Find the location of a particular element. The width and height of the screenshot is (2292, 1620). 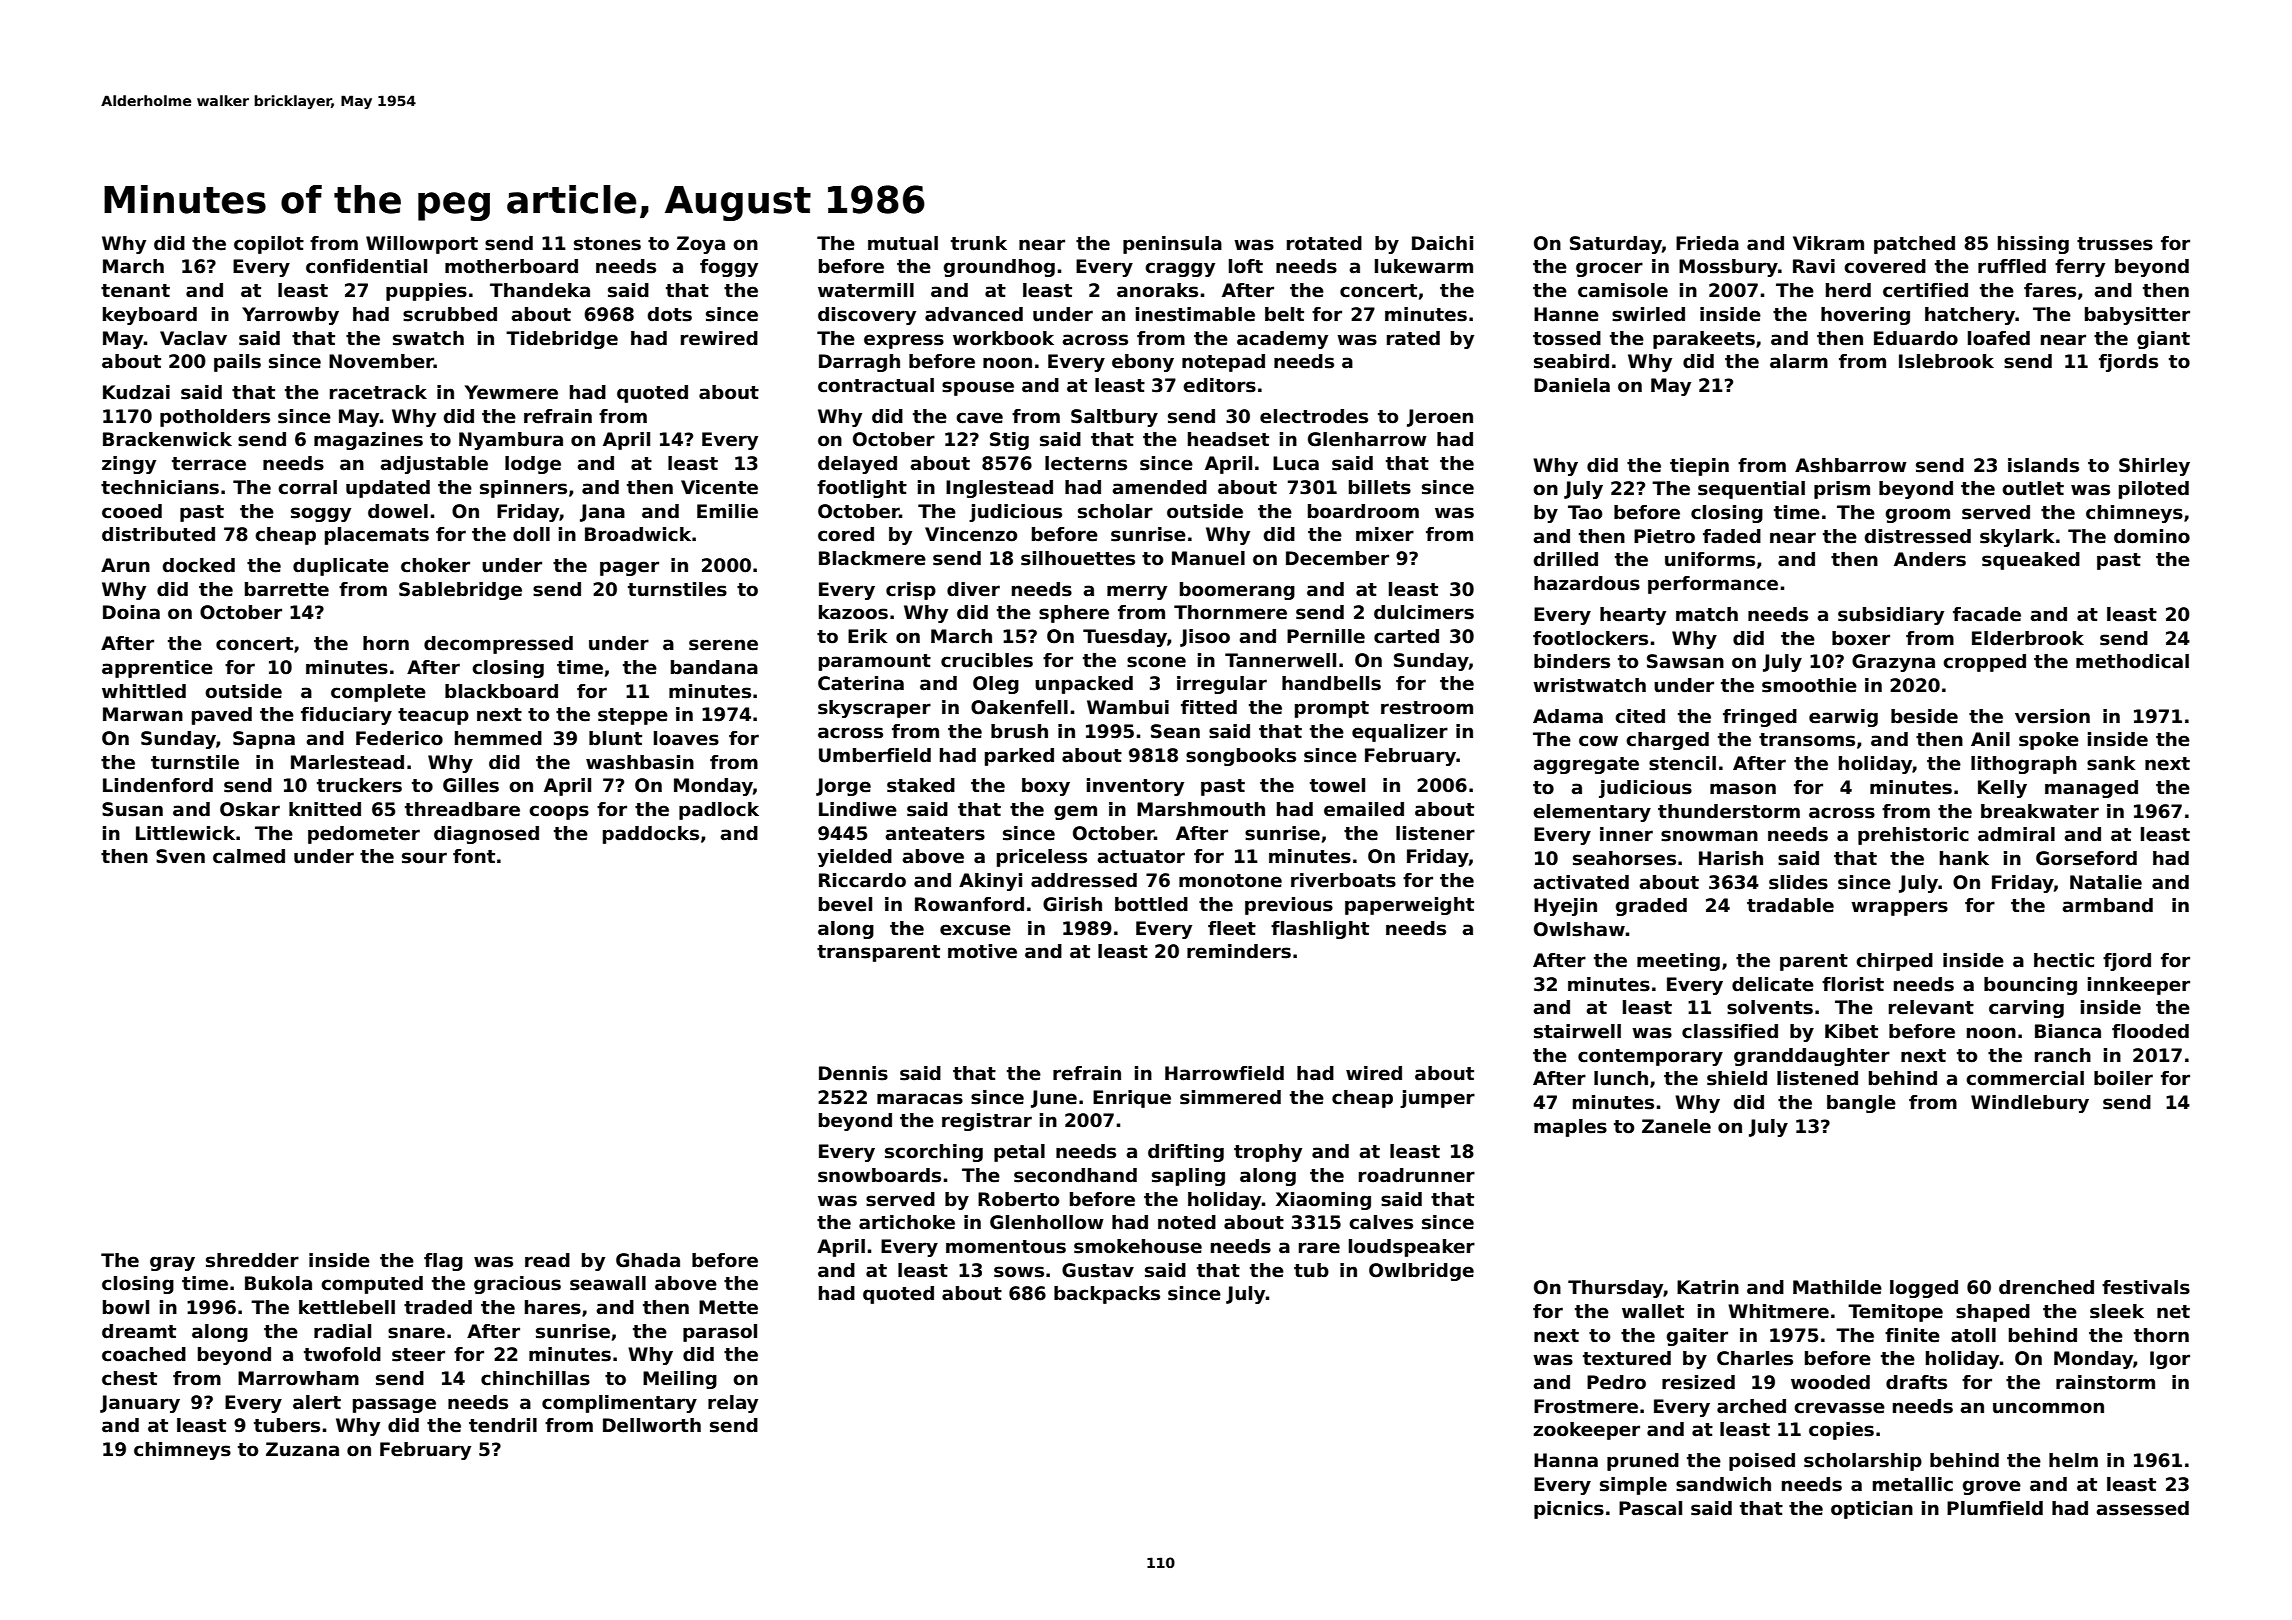

Jisoo is located at coordinates (1205, 638).
